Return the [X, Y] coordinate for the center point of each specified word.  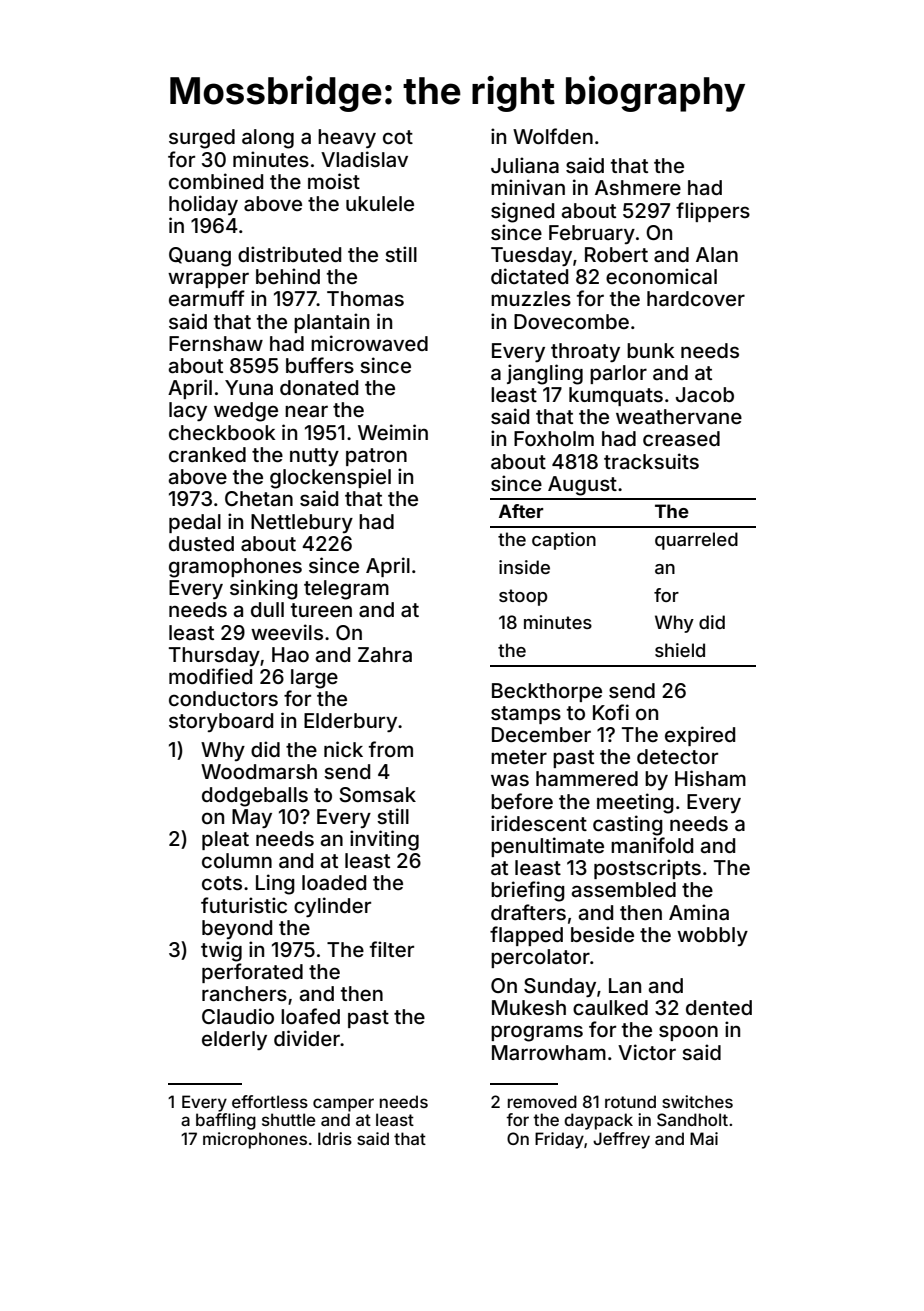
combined [216, 181]
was [510, 780]
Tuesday [531, 256]
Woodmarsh [259, 771]
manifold [652, 845]
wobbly [712, 936]
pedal [195, 523]
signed [522, 212]
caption [564, 541]
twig [221, 951]
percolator [540, 958]
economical [661, 276]
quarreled [696, 541]
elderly [234, 1040]
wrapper [208, 280]
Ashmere [638, 187]
